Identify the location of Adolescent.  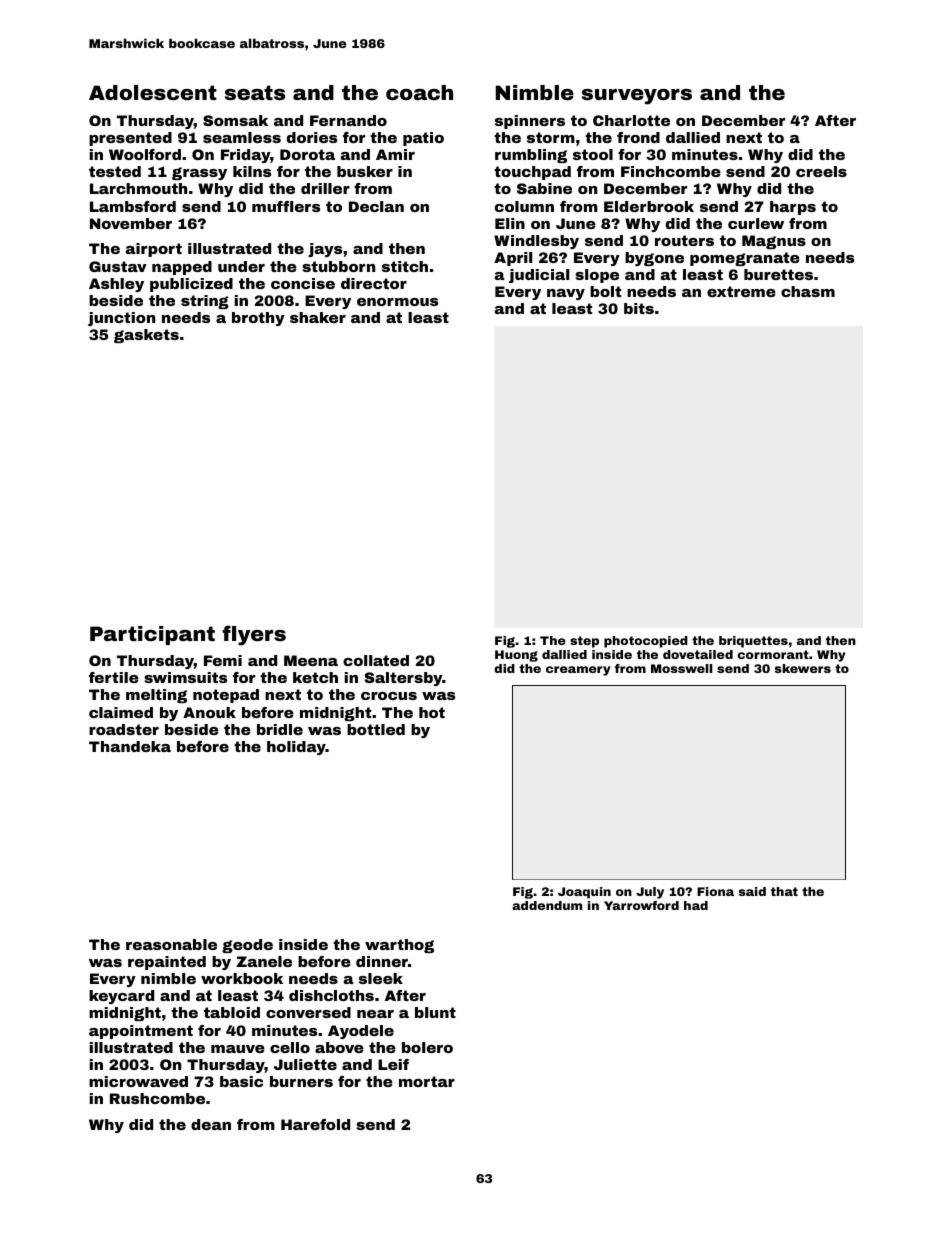
(153, 92).
